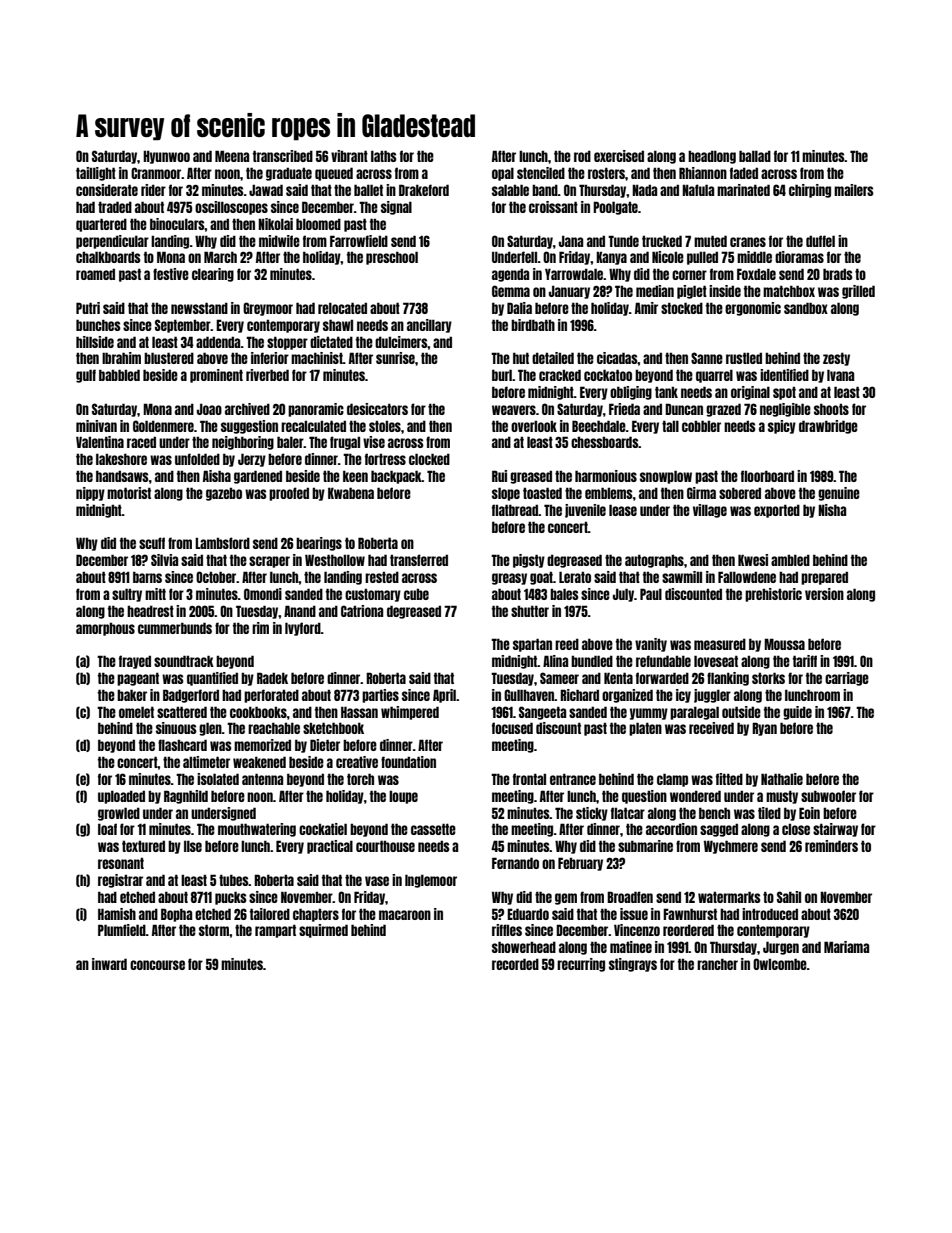 Image resolution: width=952 pixels, height=1233 pixels. I want to click on July, so click(623, 595).
